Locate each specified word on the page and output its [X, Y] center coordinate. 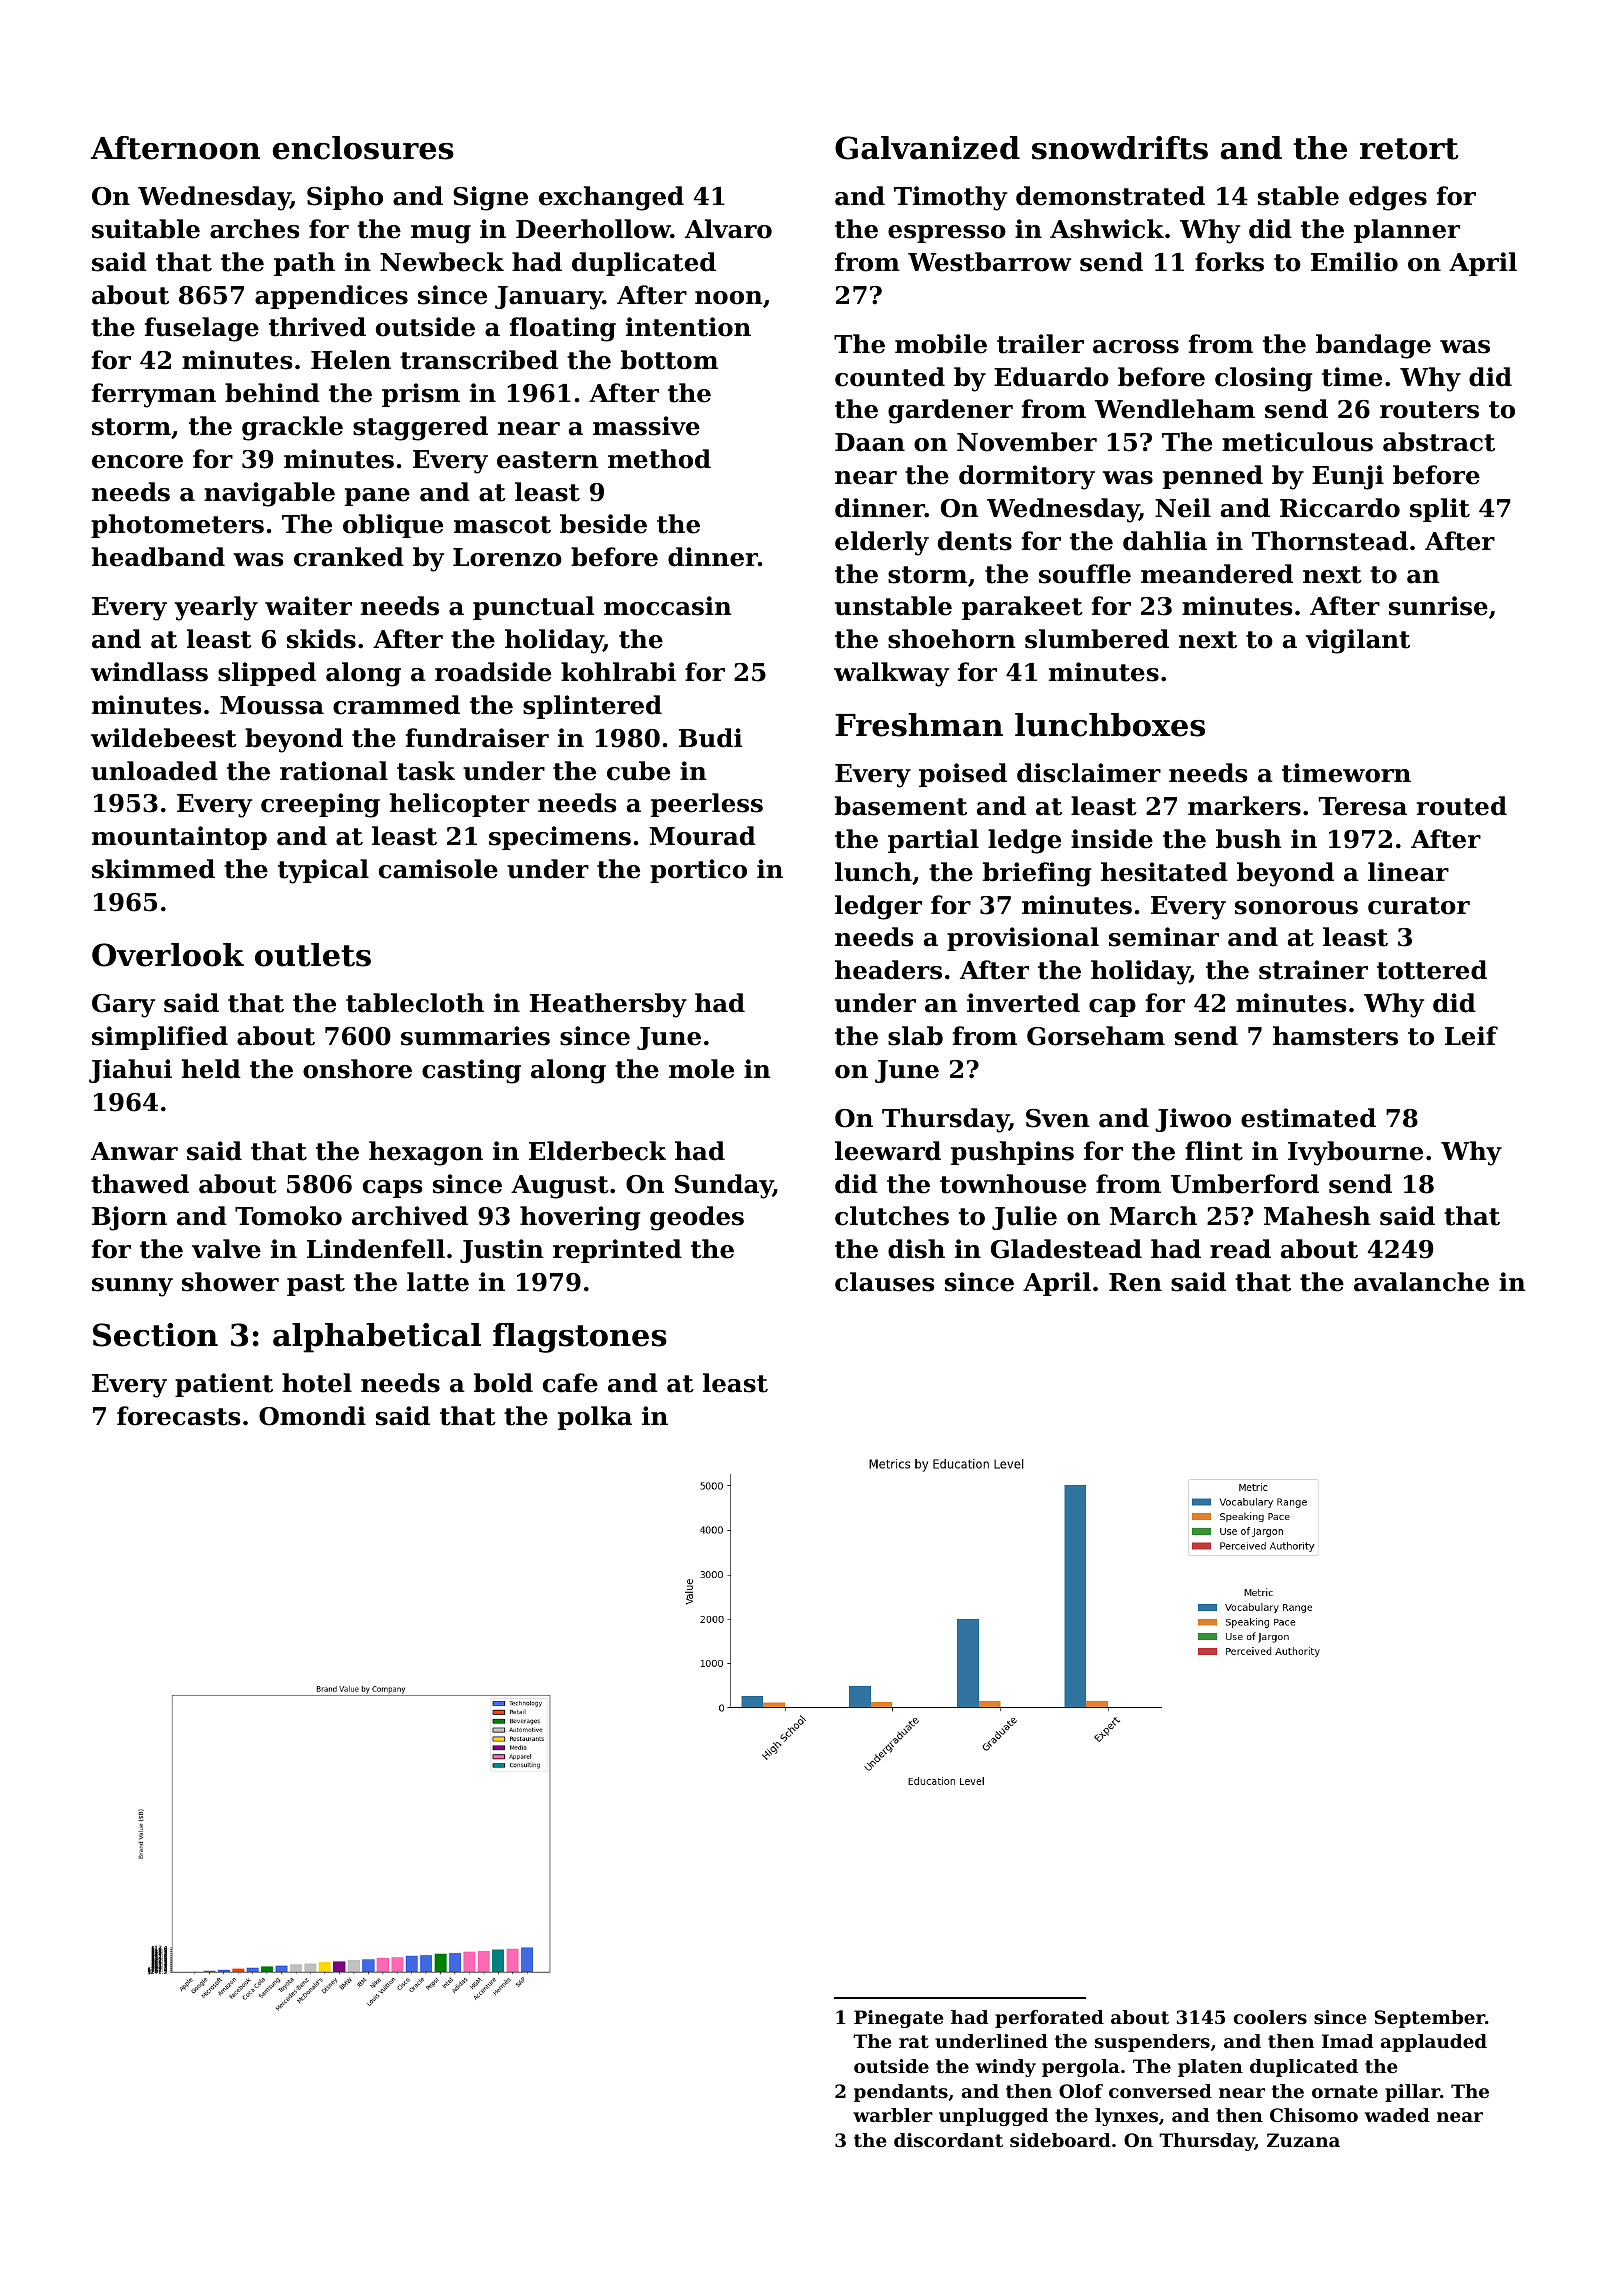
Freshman [919, 725]
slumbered [1097, 639]
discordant [948, 2140]
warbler [893, 2115]
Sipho [345, 198]
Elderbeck [597, 1151]
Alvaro [728, 229]
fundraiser [477, 738]
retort [1409, 149]
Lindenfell [376, 1249]
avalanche [1421, 1282]
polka [595, 1418]
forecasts [178, 1416]
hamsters [1335, 1036]
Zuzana [1303, 2140]
